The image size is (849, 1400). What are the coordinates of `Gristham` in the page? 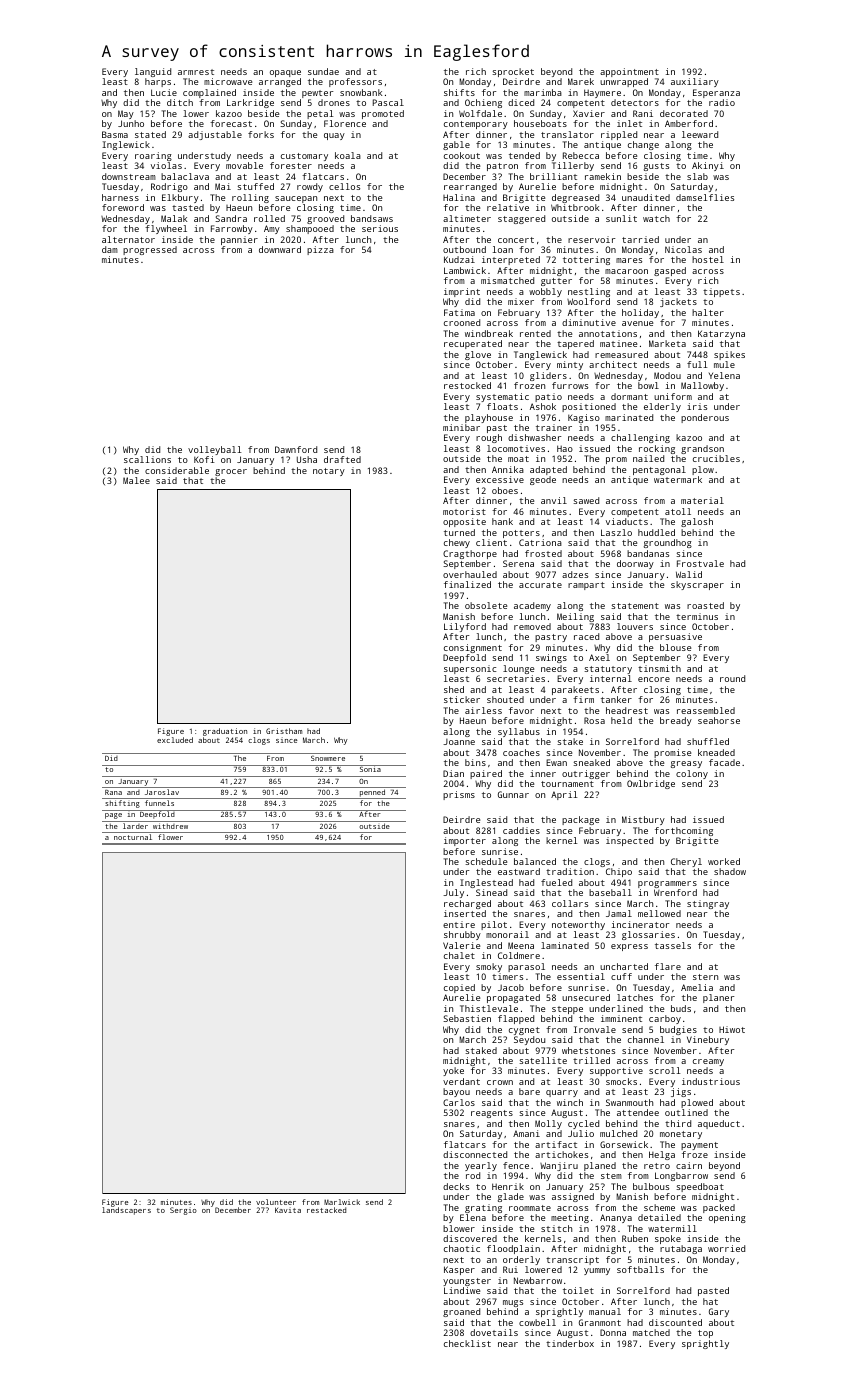 It's located at (284, 731).
